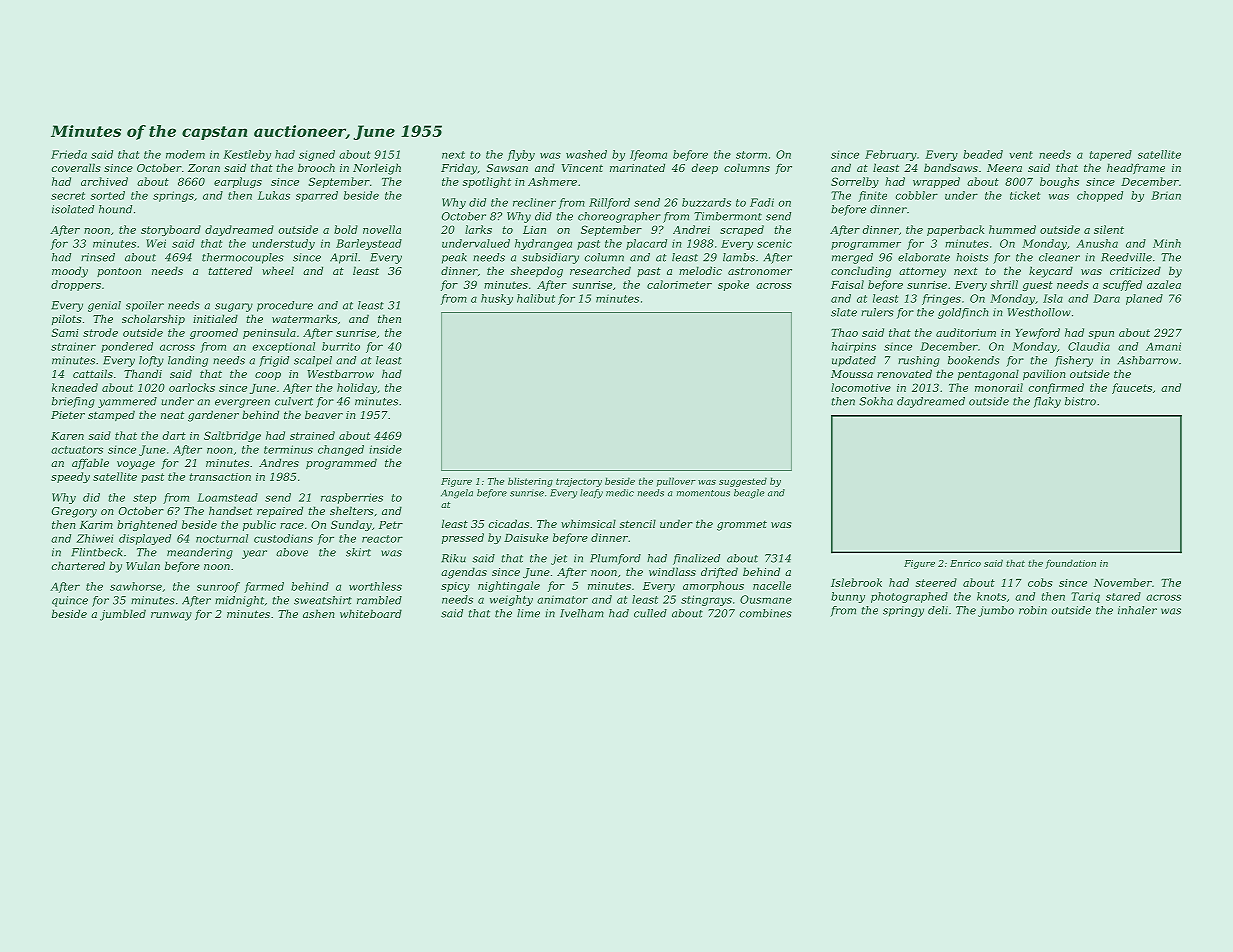 The image size is (1233, 952). Describe the element at coordinates (591, 494) in the document. I see `leafy` at that location.
